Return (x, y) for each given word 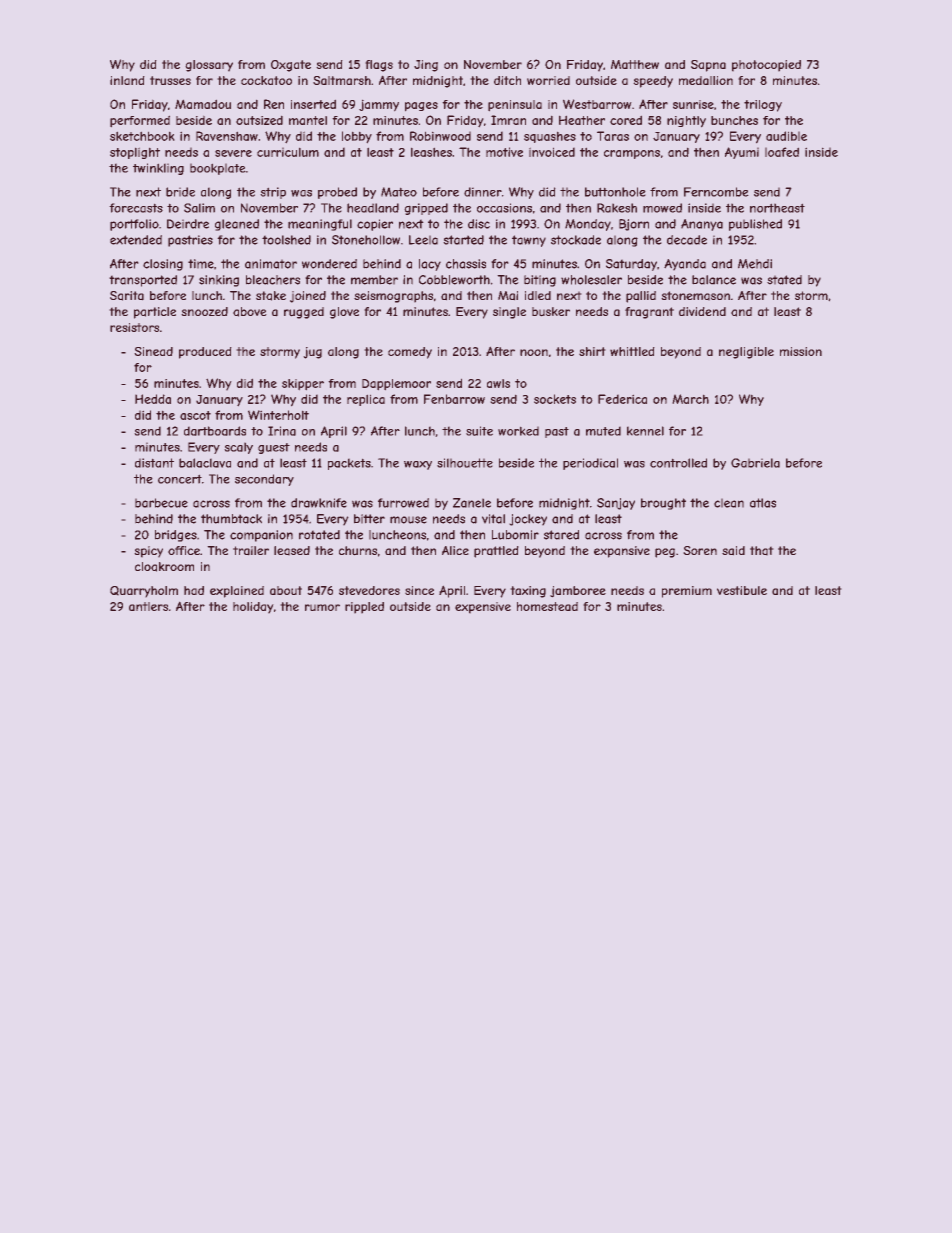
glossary (209, 66)
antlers (148, 606)
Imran (508, 120)
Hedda (153, 399)
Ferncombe (716, 192)
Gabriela (755, 463)
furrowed (403, 503)
